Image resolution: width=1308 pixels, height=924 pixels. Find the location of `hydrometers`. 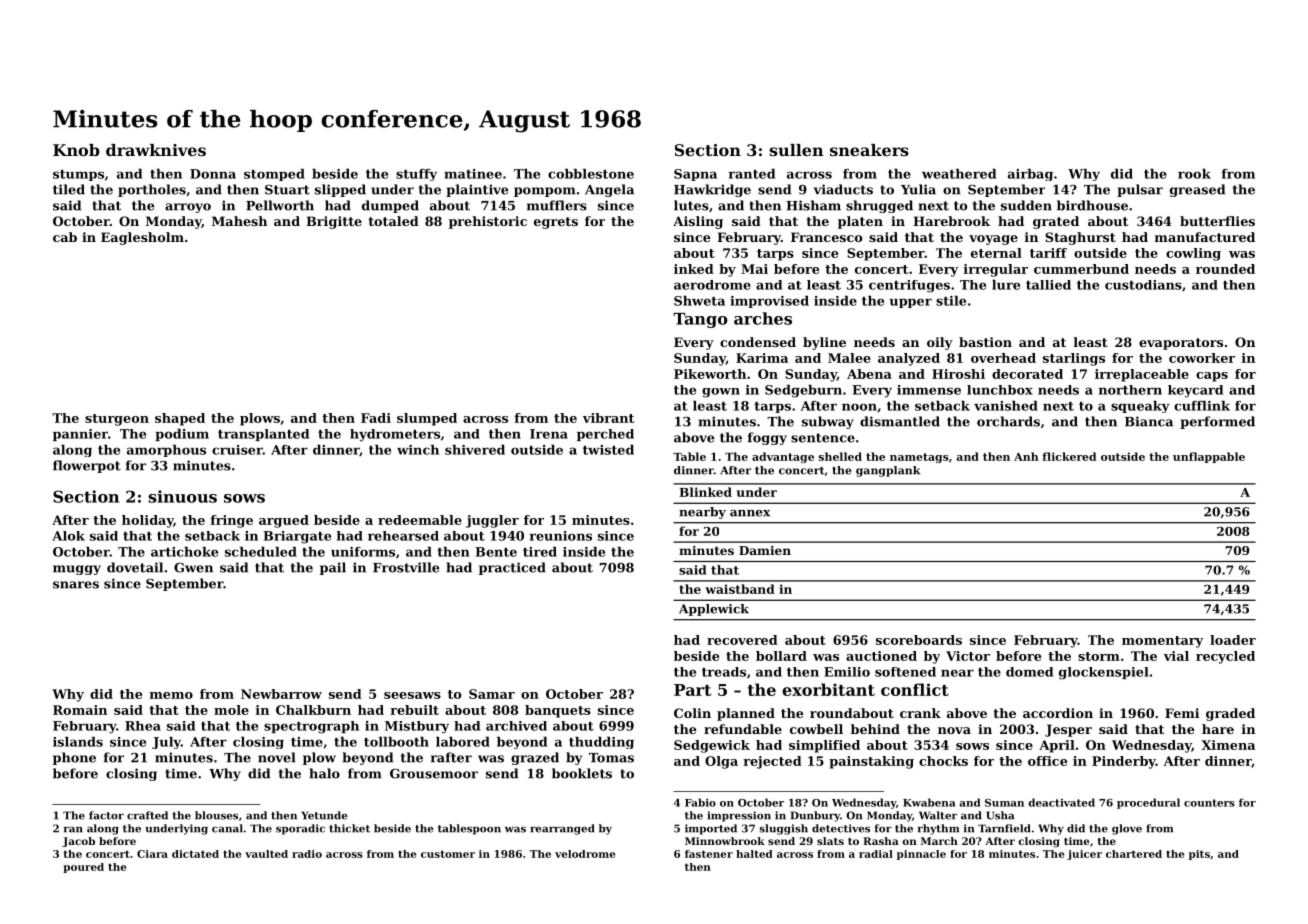

hydrometers is located at coordinates (395, 435).
